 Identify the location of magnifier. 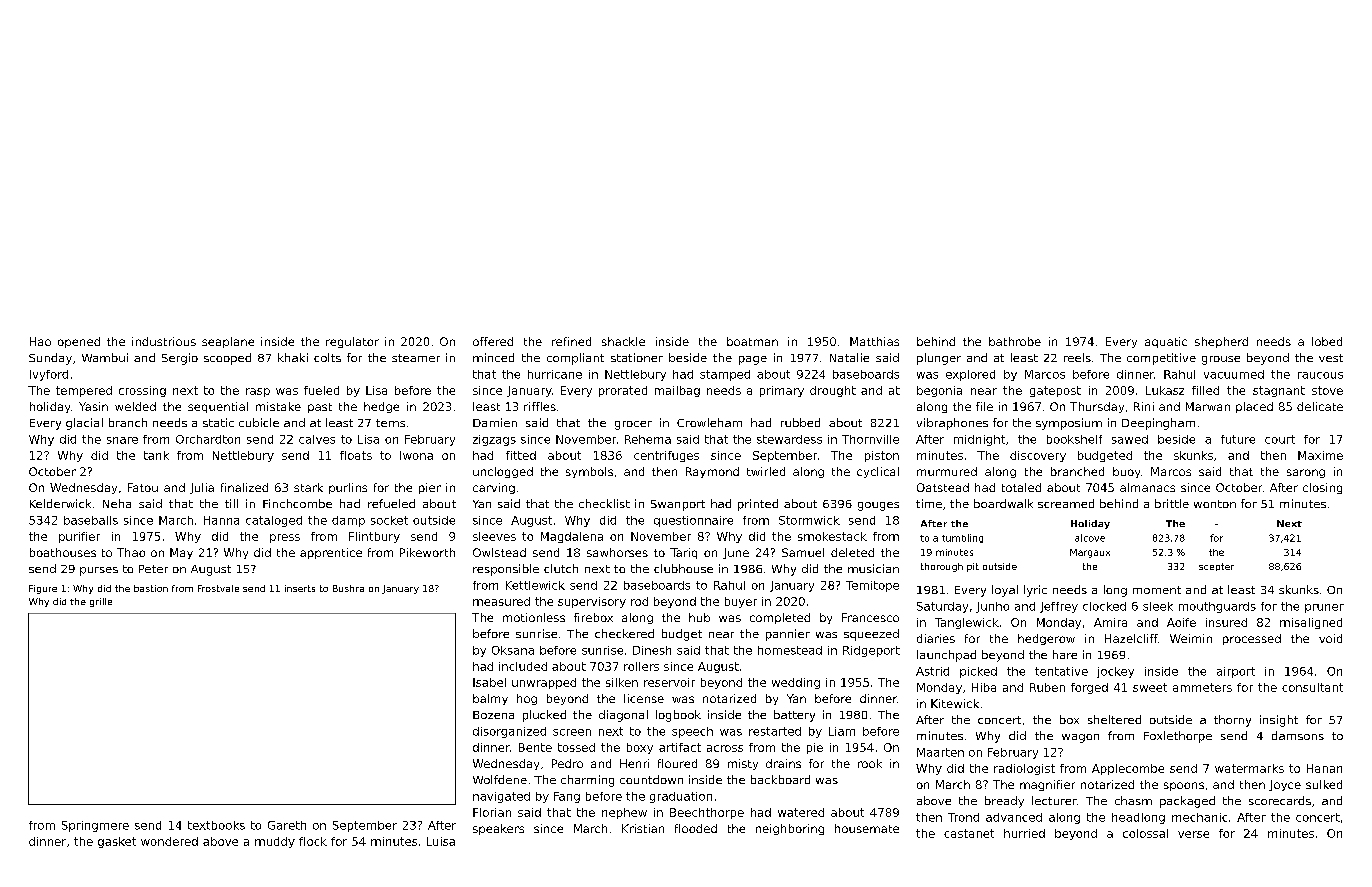
(1047, 785).
